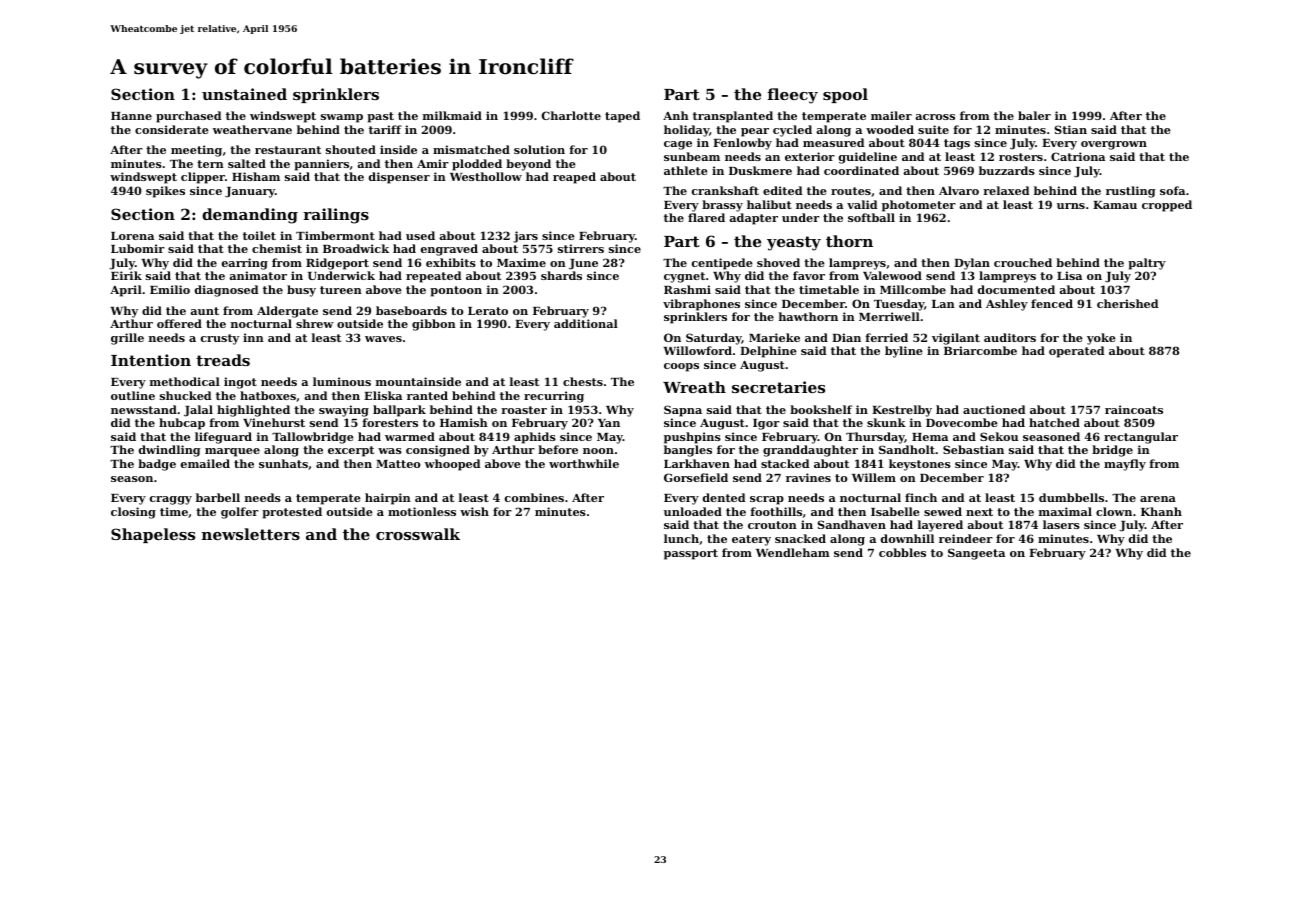 This page has height=924, width=1308. What do you see at coordinates (890, 129) in the page?
I see `wooded` at bounding box center [890, 129].
